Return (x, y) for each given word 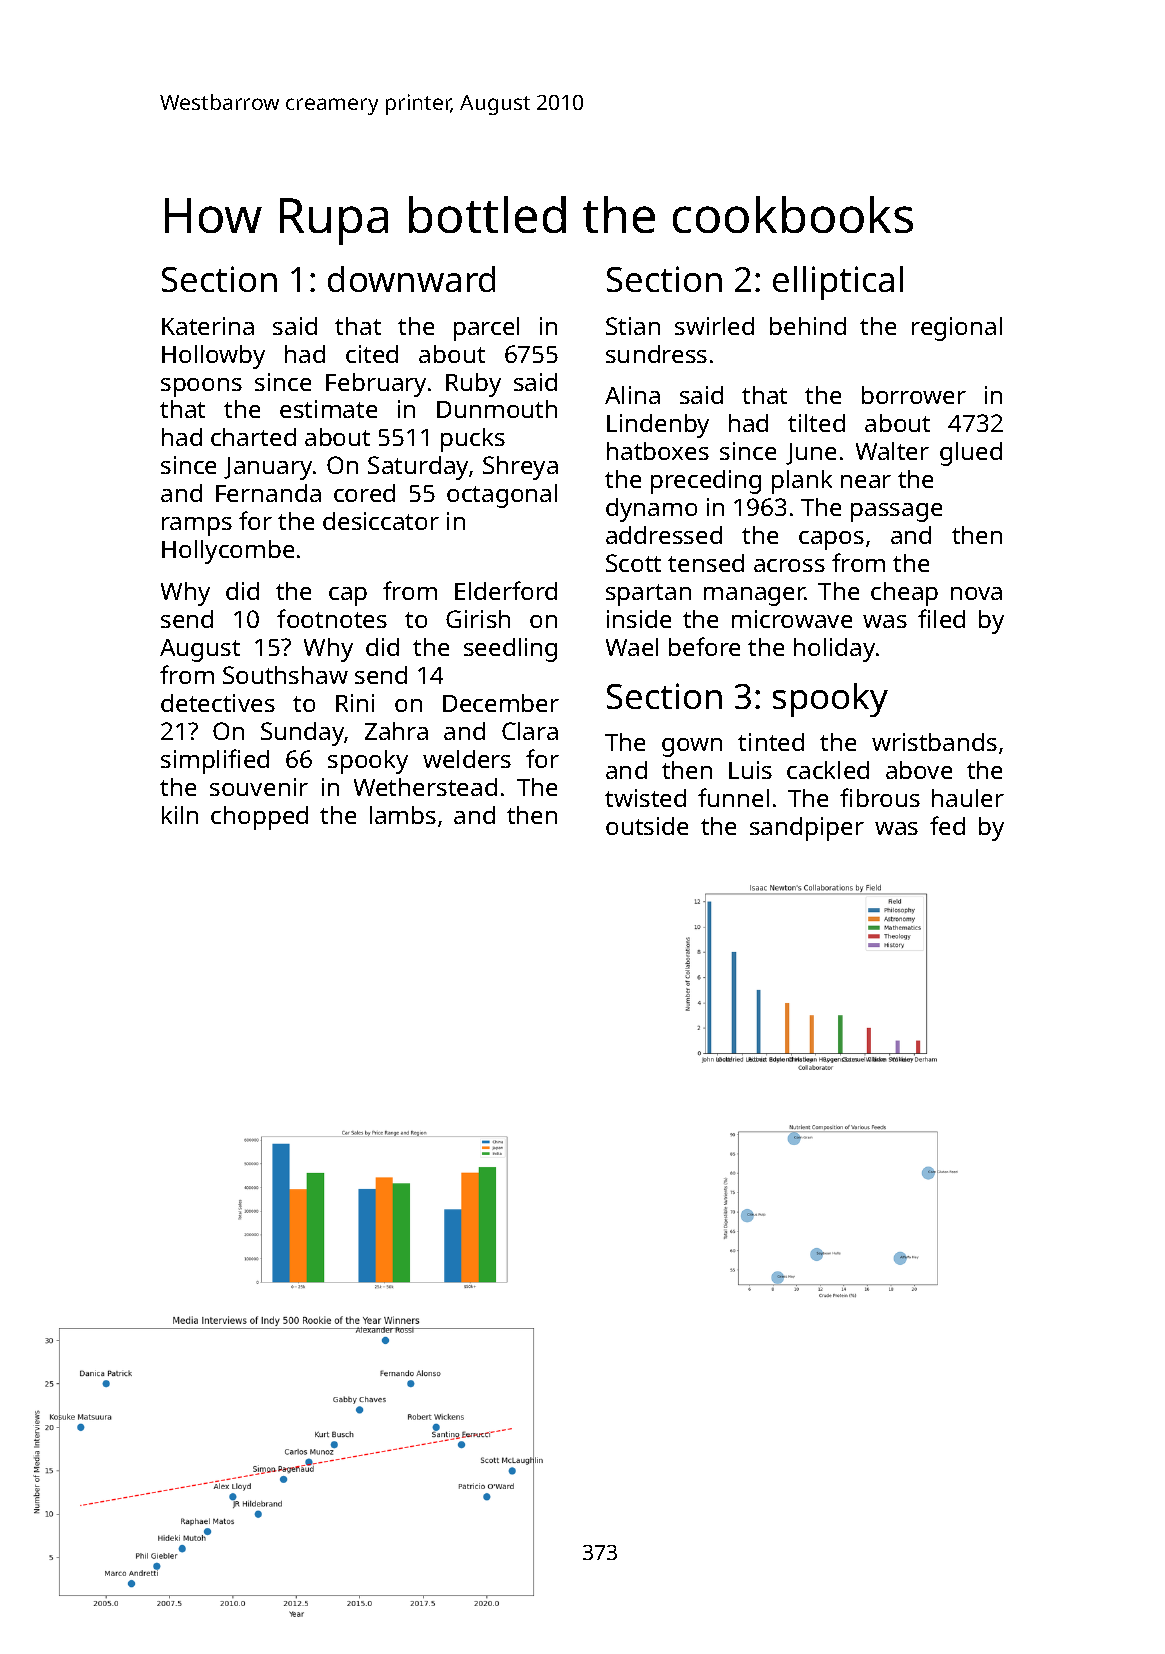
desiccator (381, 521)
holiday (834, 650)
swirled (714, 326)
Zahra (396, 731)
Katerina (208, 326)
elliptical (838, 283)
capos (831, 540)
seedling (510, 650)
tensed (706, 563)
